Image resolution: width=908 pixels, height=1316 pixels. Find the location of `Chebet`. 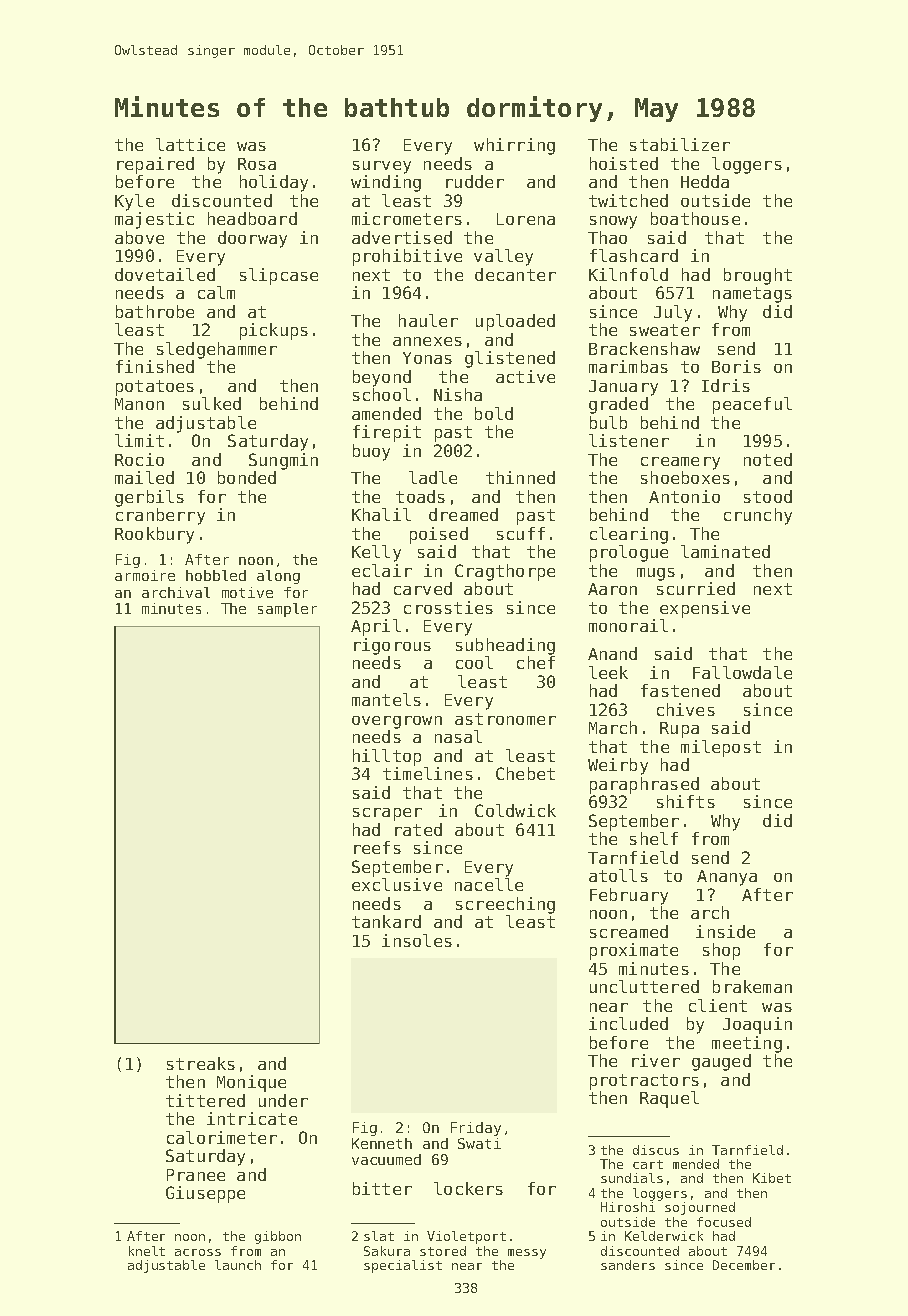

Chebet is located at coordinates (525, 773).
